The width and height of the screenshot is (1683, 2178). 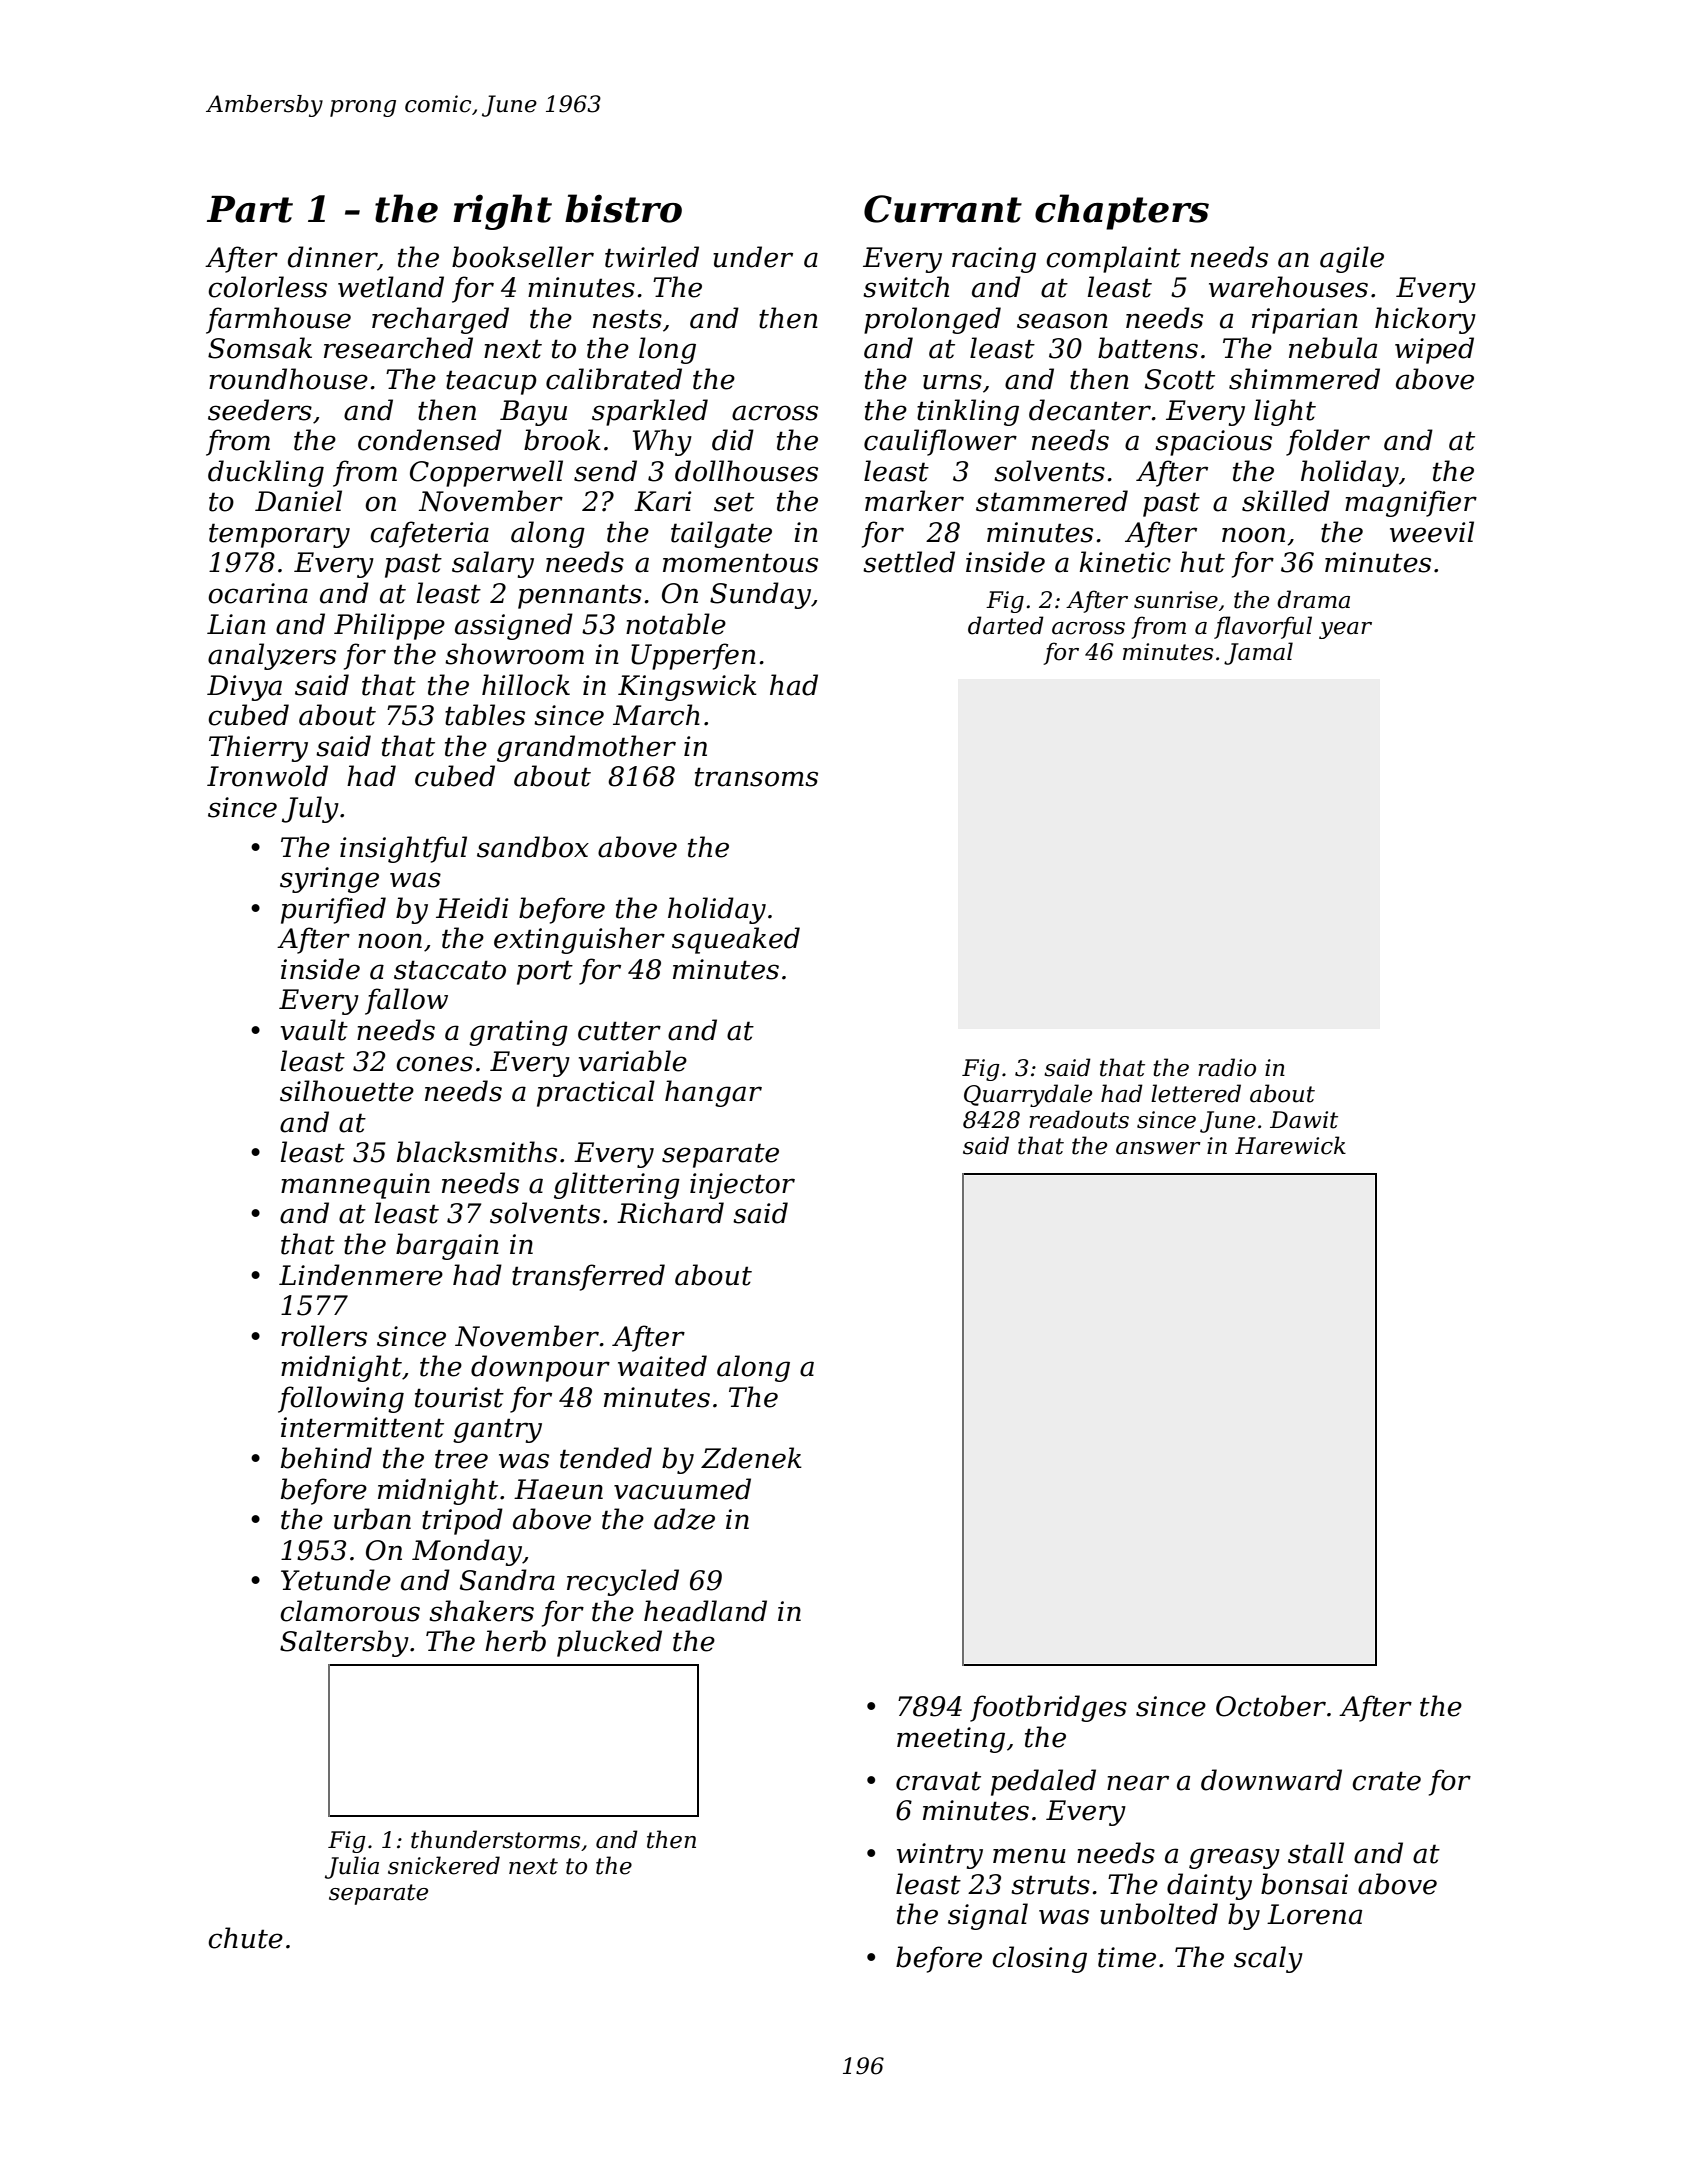 What do you see at coordinates (1271, 1706) in the screenshot?
I see `October` at bounding box center [1271, 1706].
